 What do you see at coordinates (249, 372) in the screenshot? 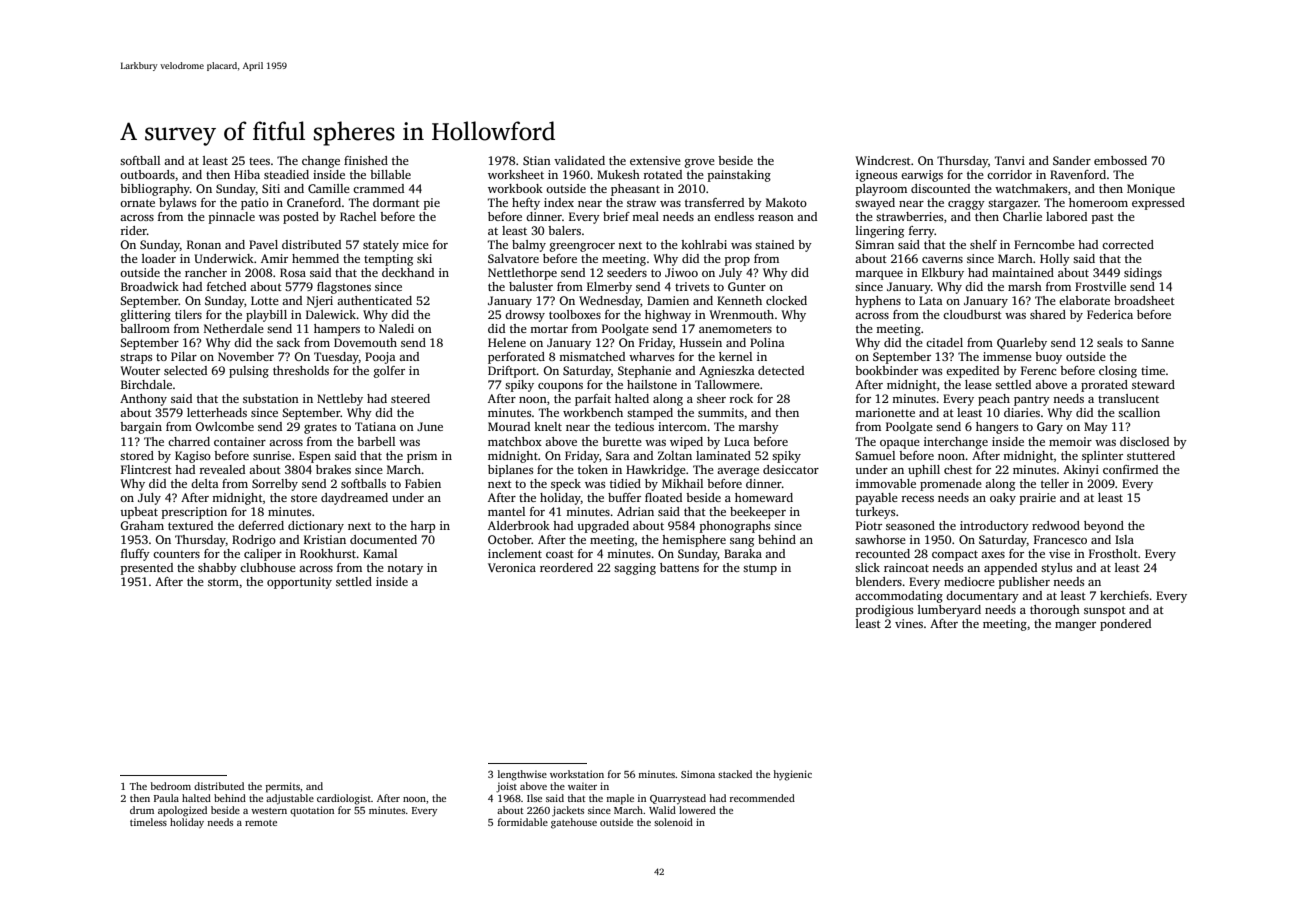
I see `pulsing` at bounding box center [249, 372].
